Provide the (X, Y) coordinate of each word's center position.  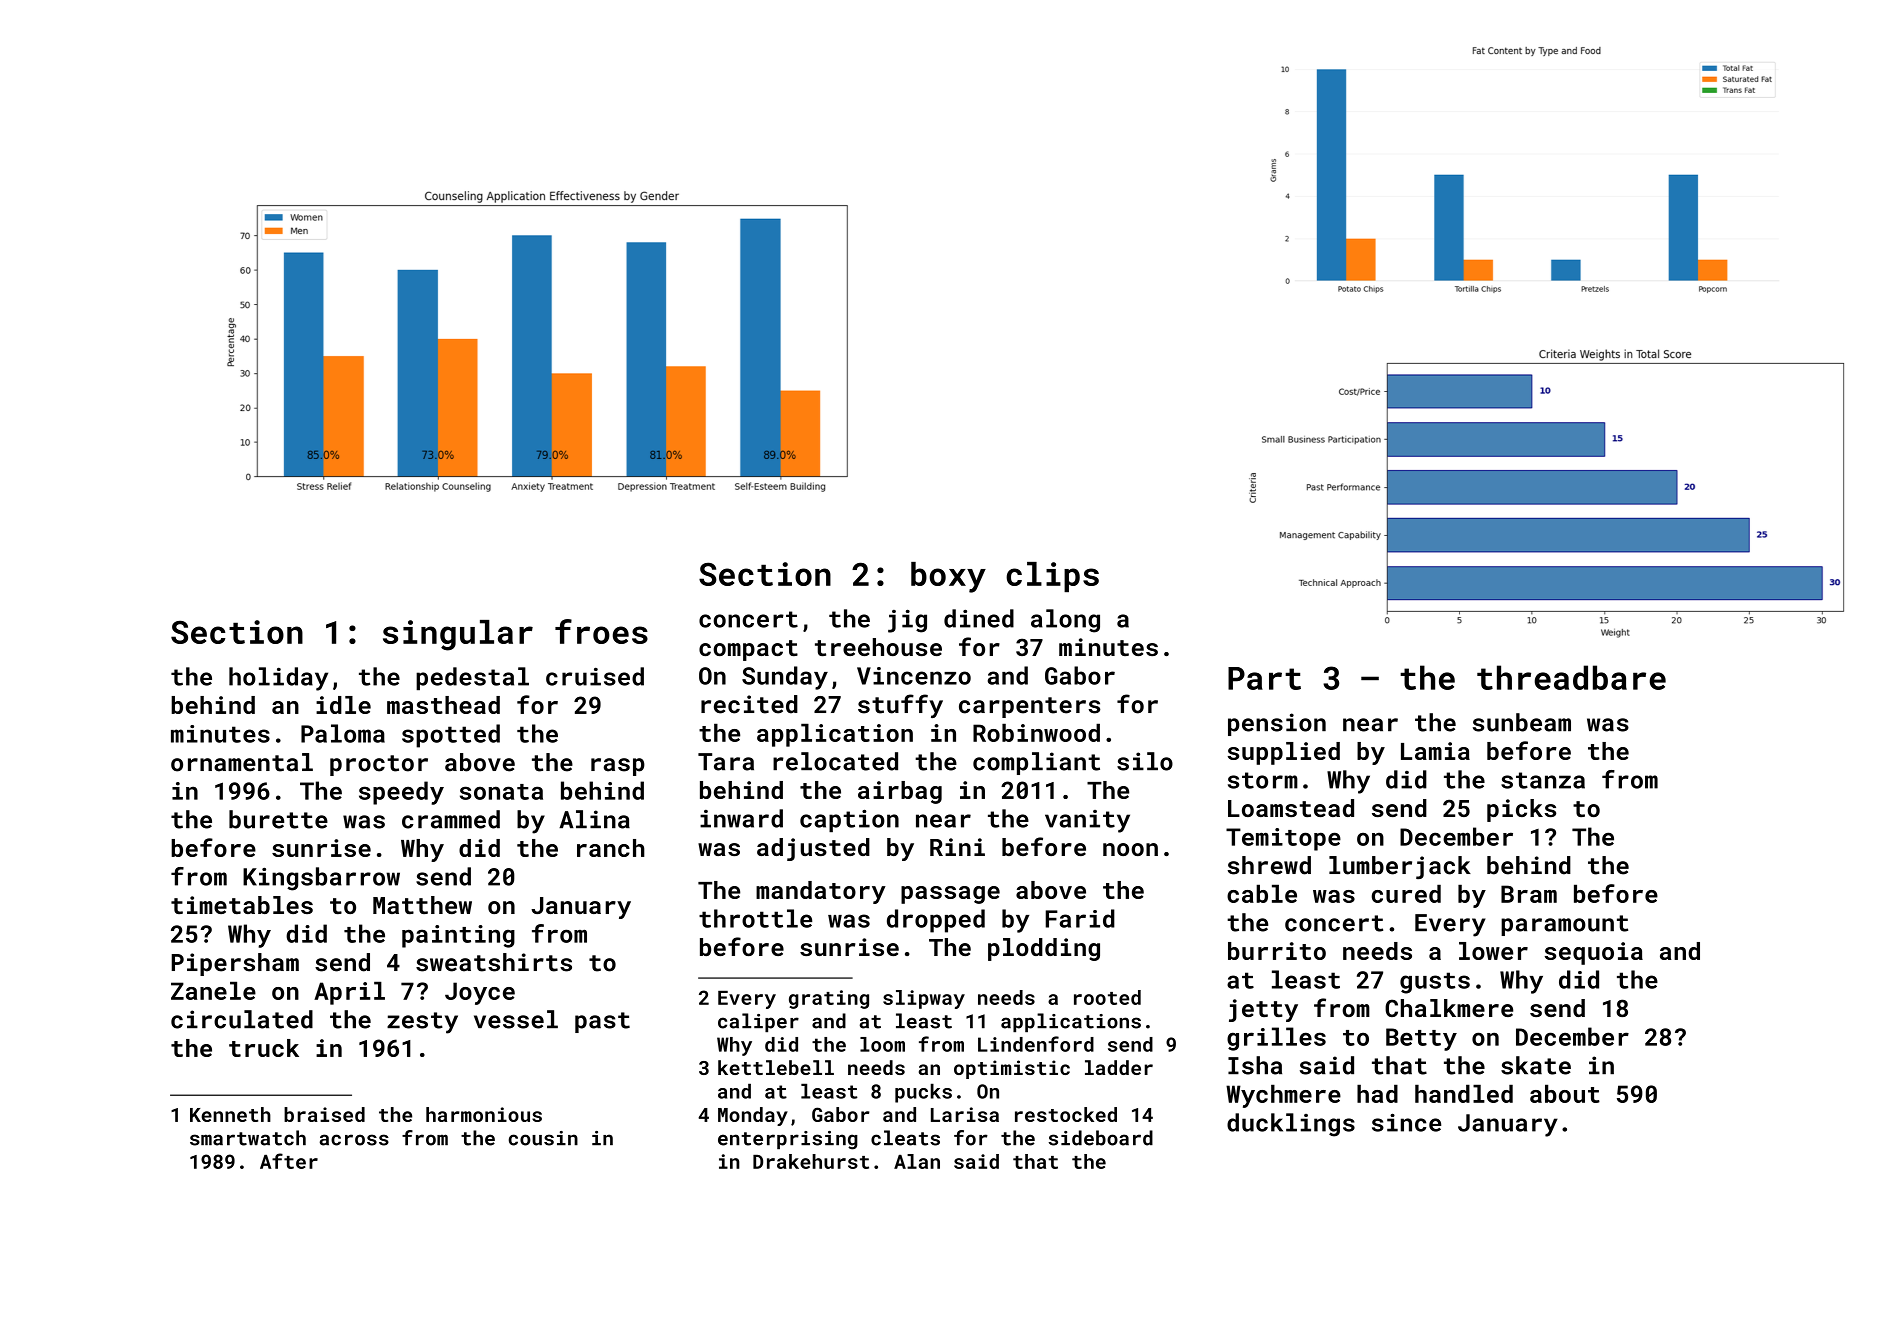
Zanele (213, 990)
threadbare (1571, 677)
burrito (1277, 951)
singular (458, 635)
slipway (924, 999)
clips (1052, 577)
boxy (948, 577)
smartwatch (248, 1138)
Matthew (422, 905)
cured (1406, 893)
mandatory (821, 892)
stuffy (900, 706)
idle (343, 705)
